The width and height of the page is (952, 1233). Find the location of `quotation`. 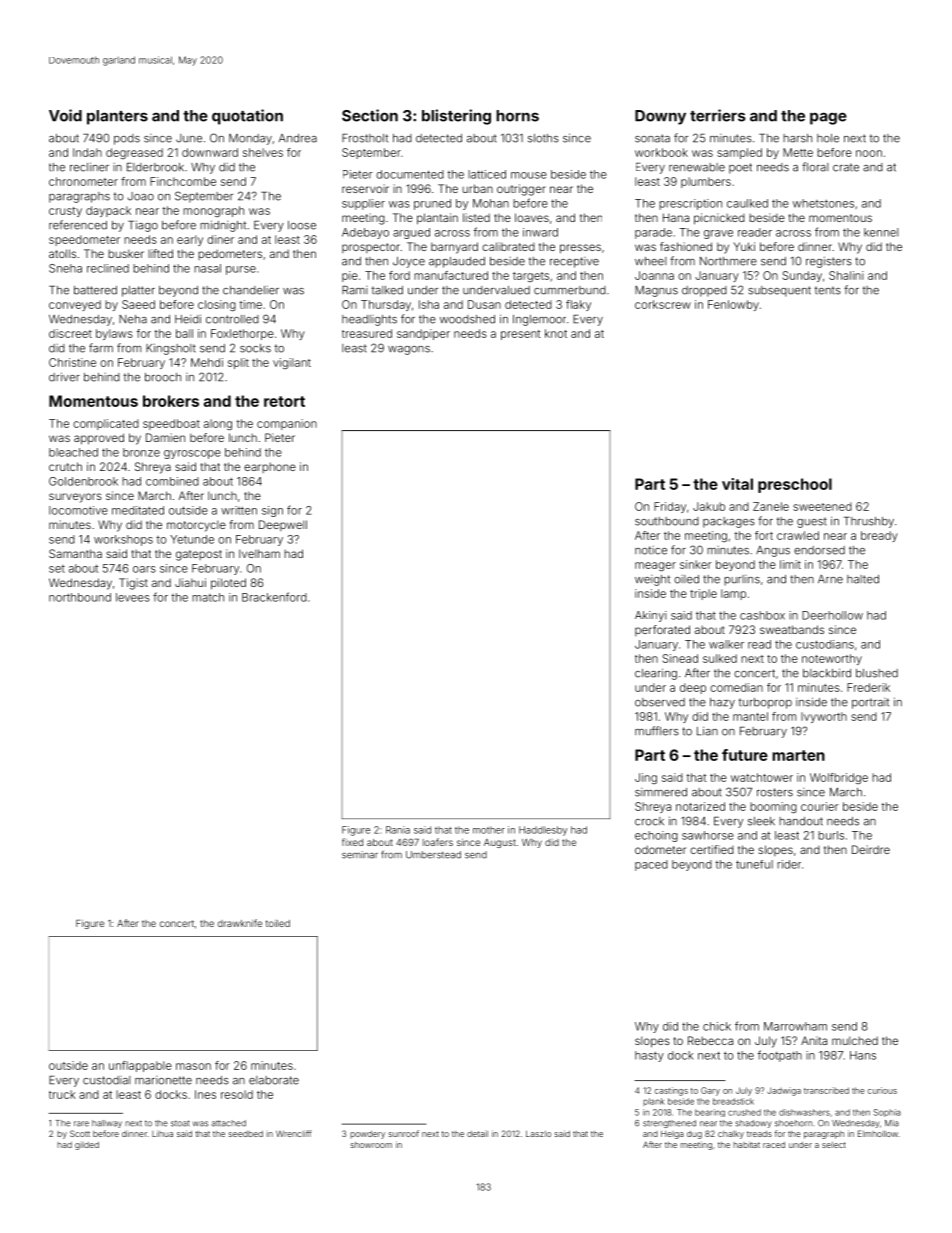

quotation is located at coordinates (247, 117).
